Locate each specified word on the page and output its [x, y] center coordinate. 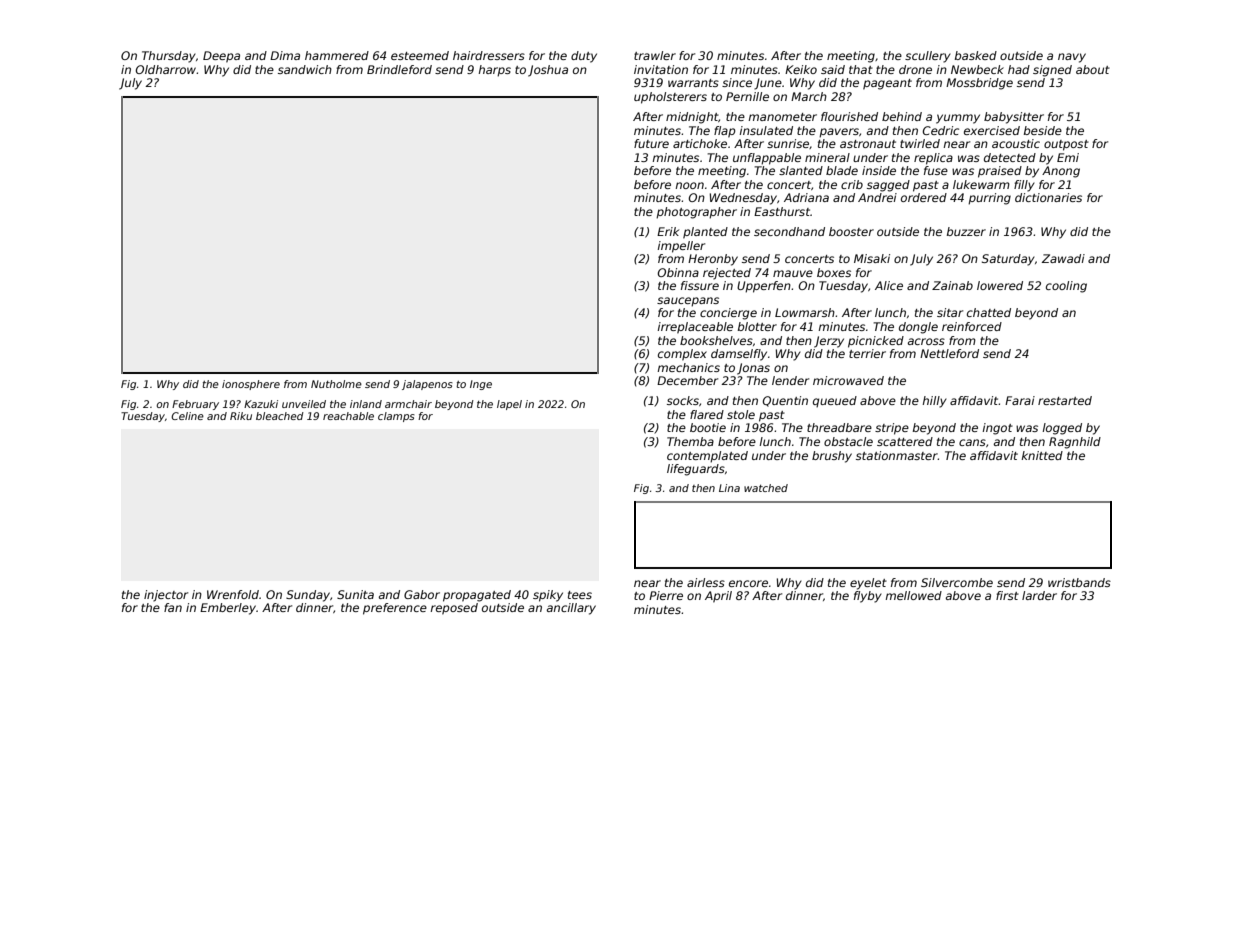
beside [1043, 130]
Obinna [678, 272]
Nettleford [949, 353]
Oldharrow [166, 69]
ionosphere [251, 385]
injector [166, 596]
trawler [655, 55]
